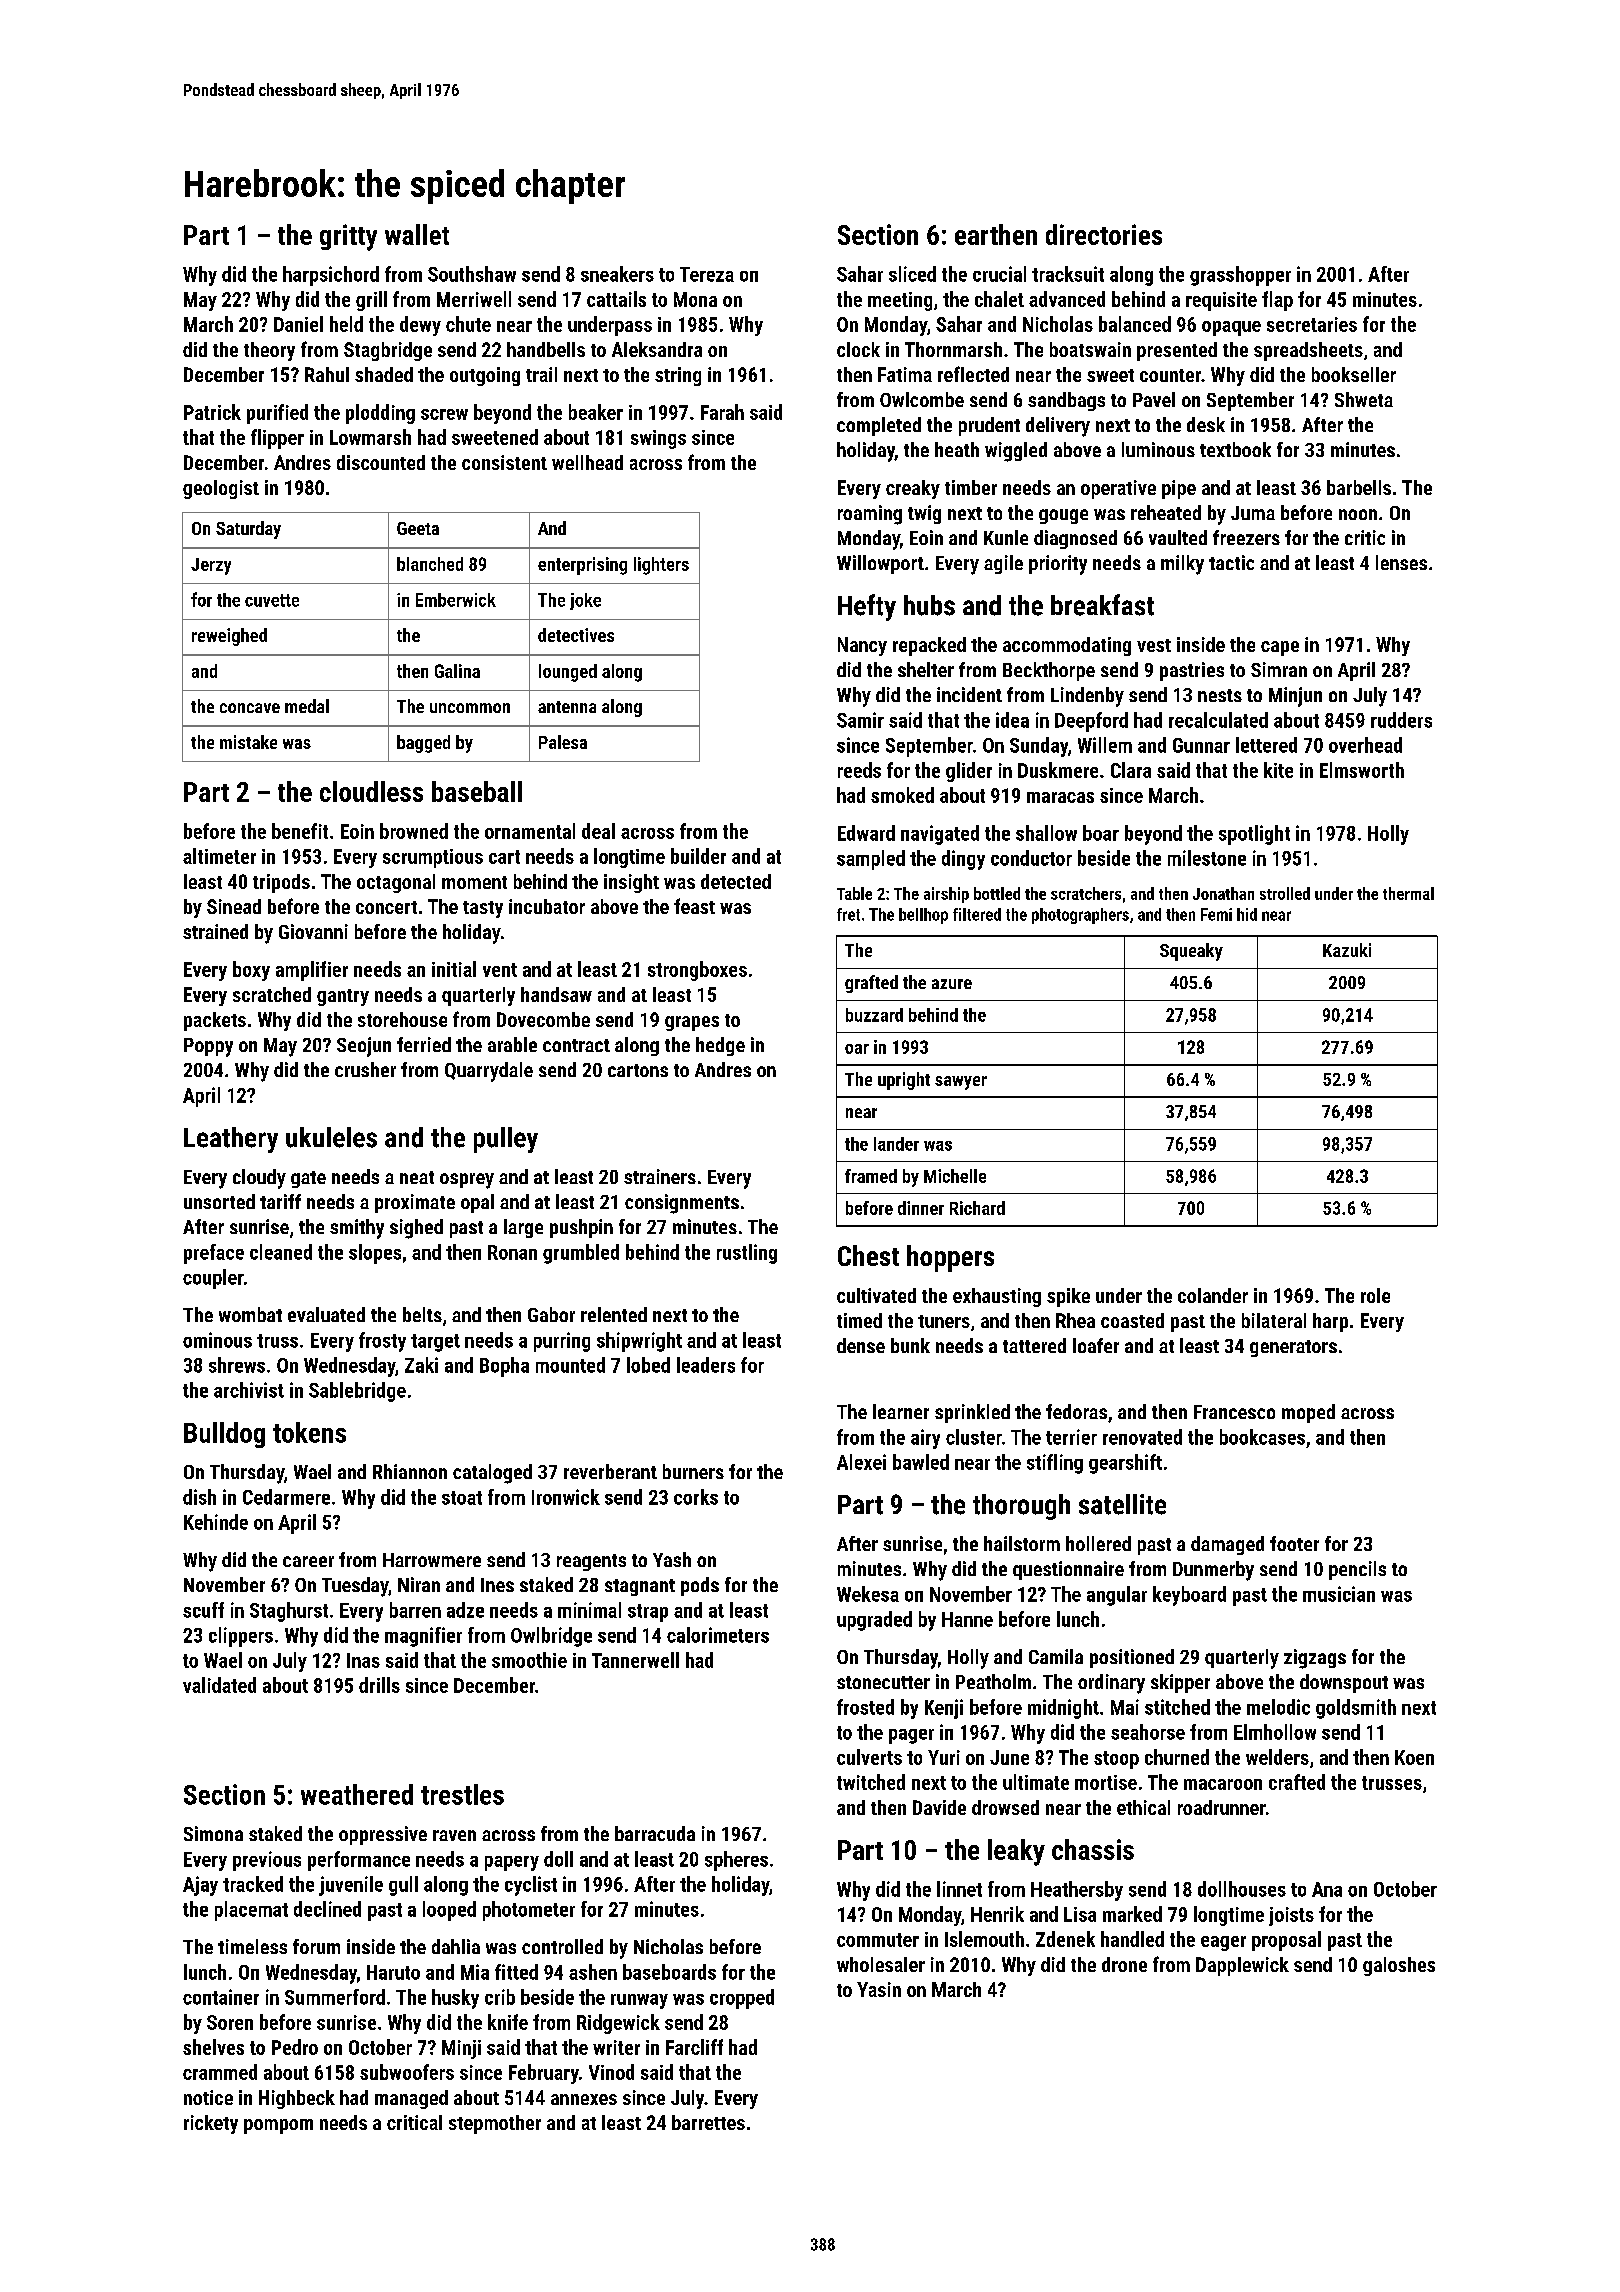 This image has width=1620, height=2292. What do you see at coordinates (1277, 301) in the image?
I see `flap` at bounding box center [1277, 301].
